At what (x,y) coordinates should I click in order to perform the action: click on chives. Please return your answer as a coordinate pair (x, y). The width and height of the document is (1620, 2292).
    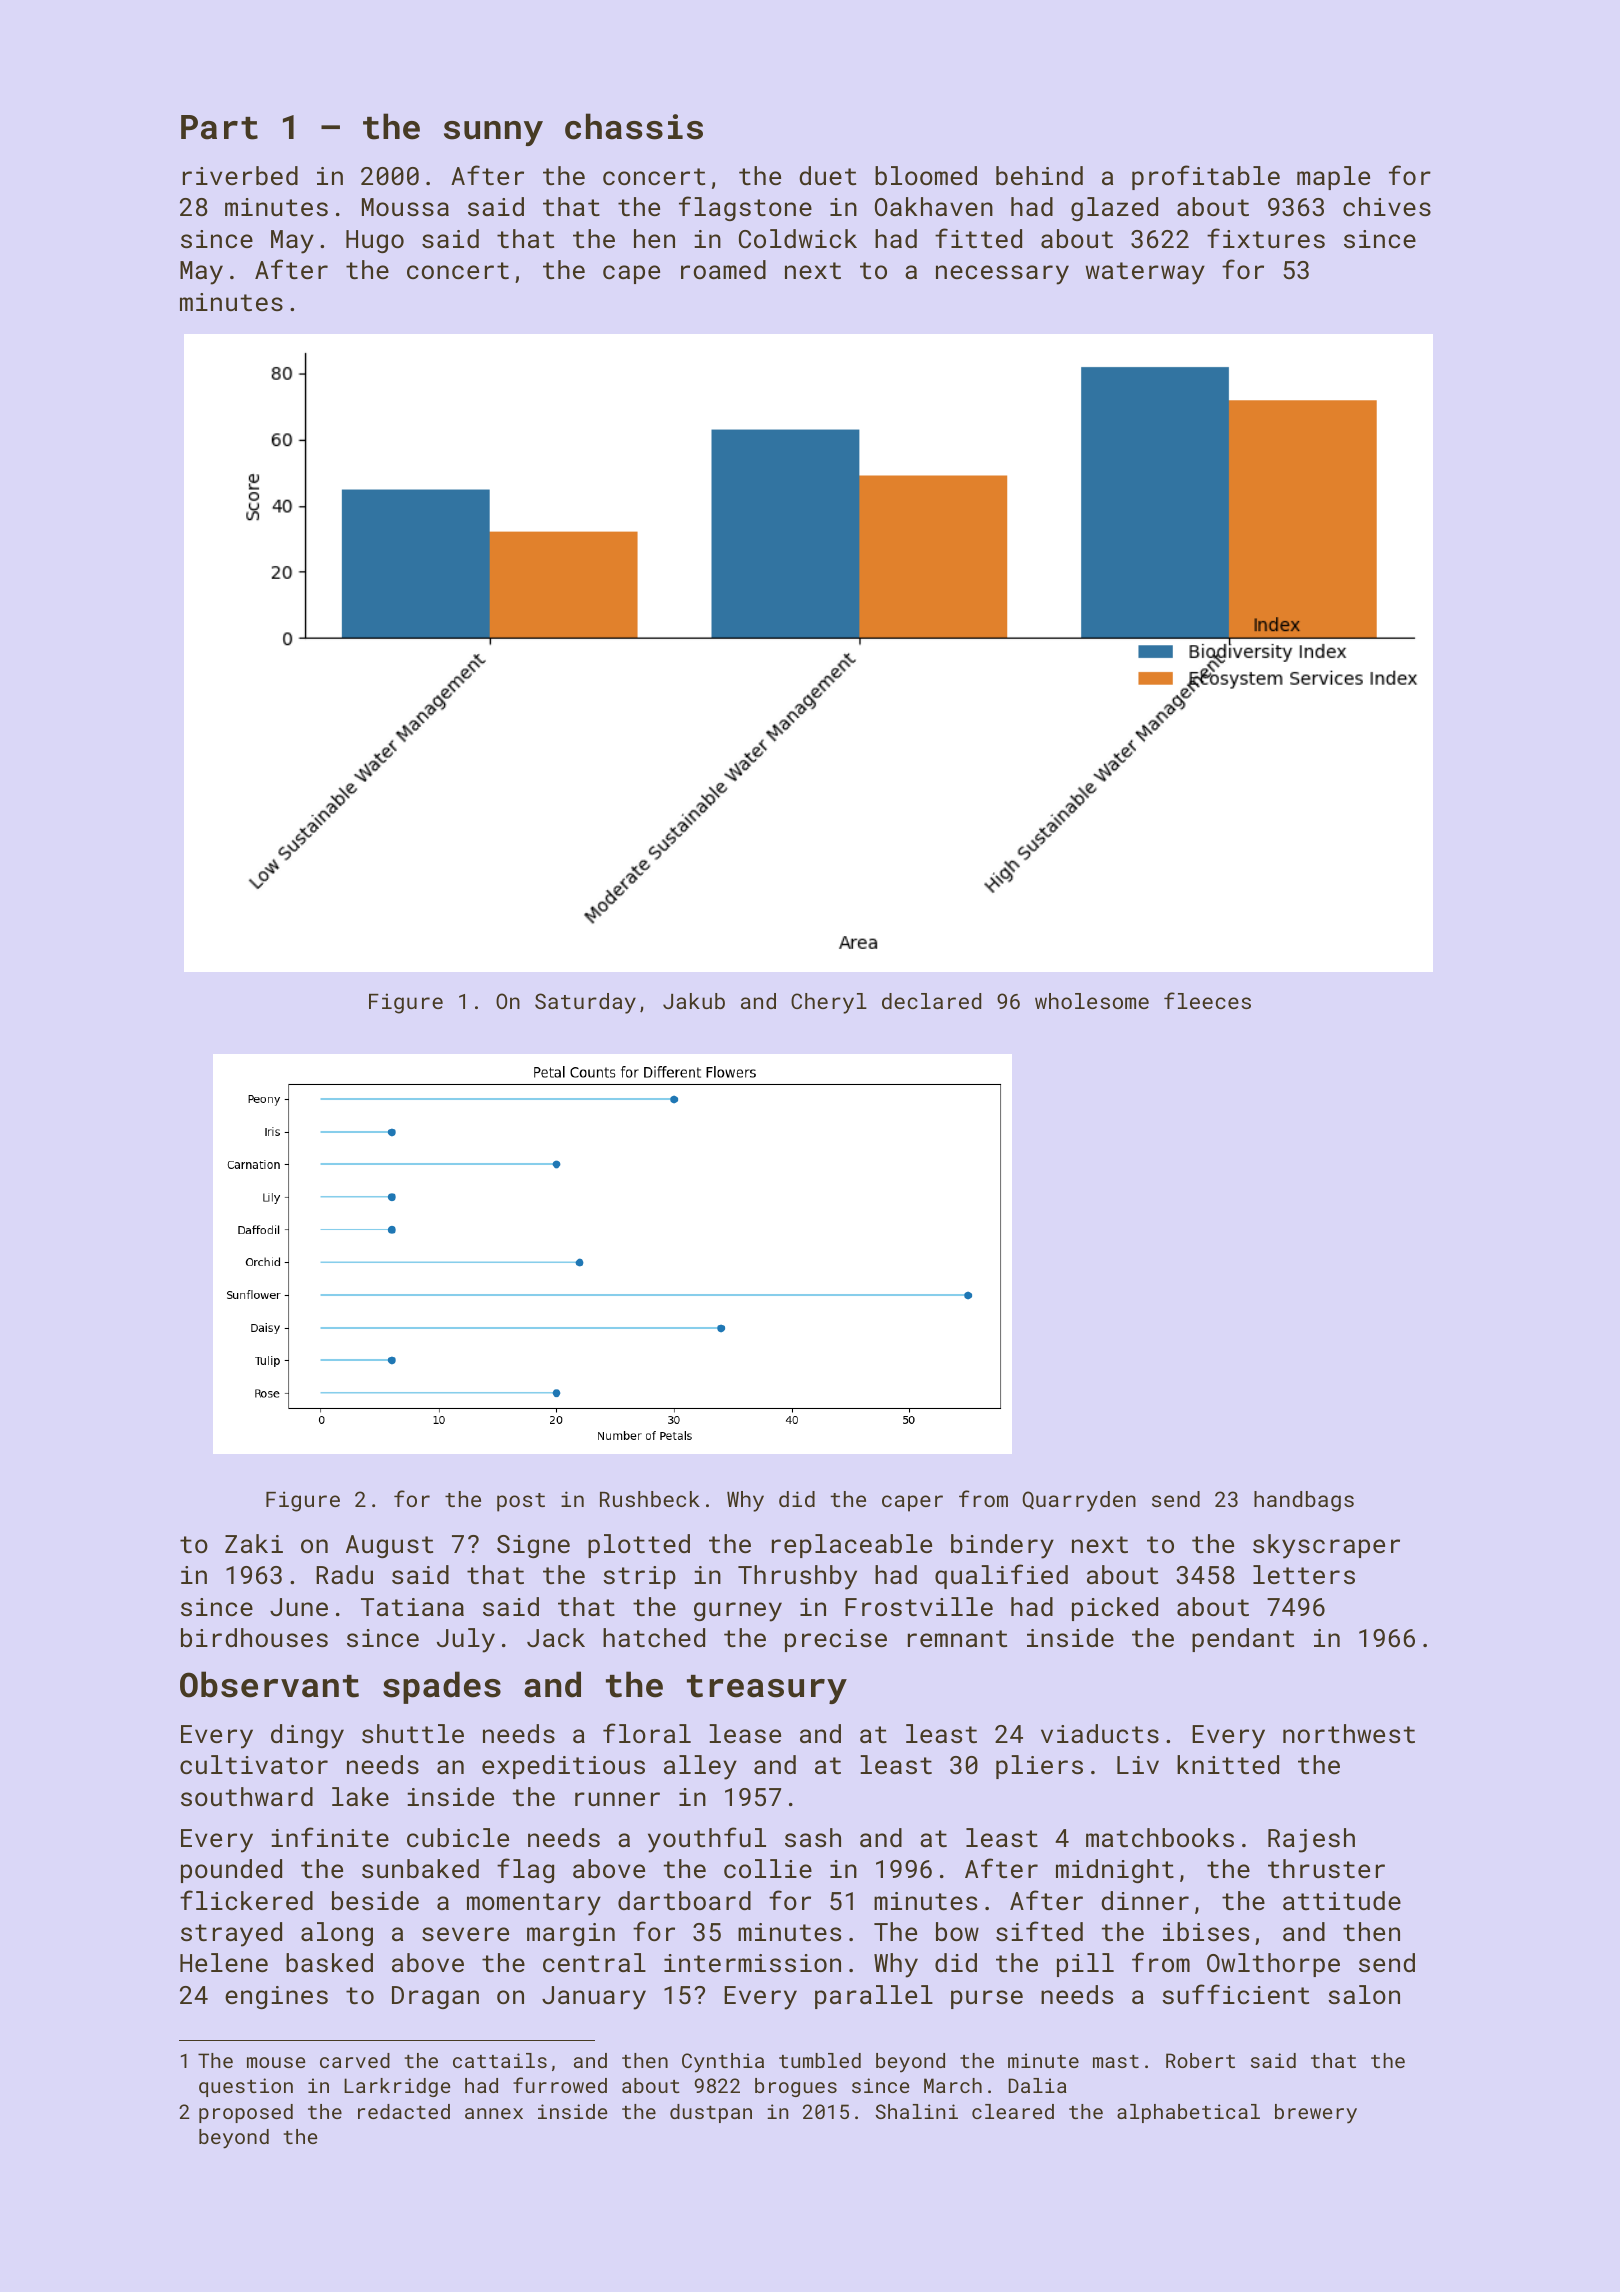
    Looking at the image, I should click on (1387, 206).
